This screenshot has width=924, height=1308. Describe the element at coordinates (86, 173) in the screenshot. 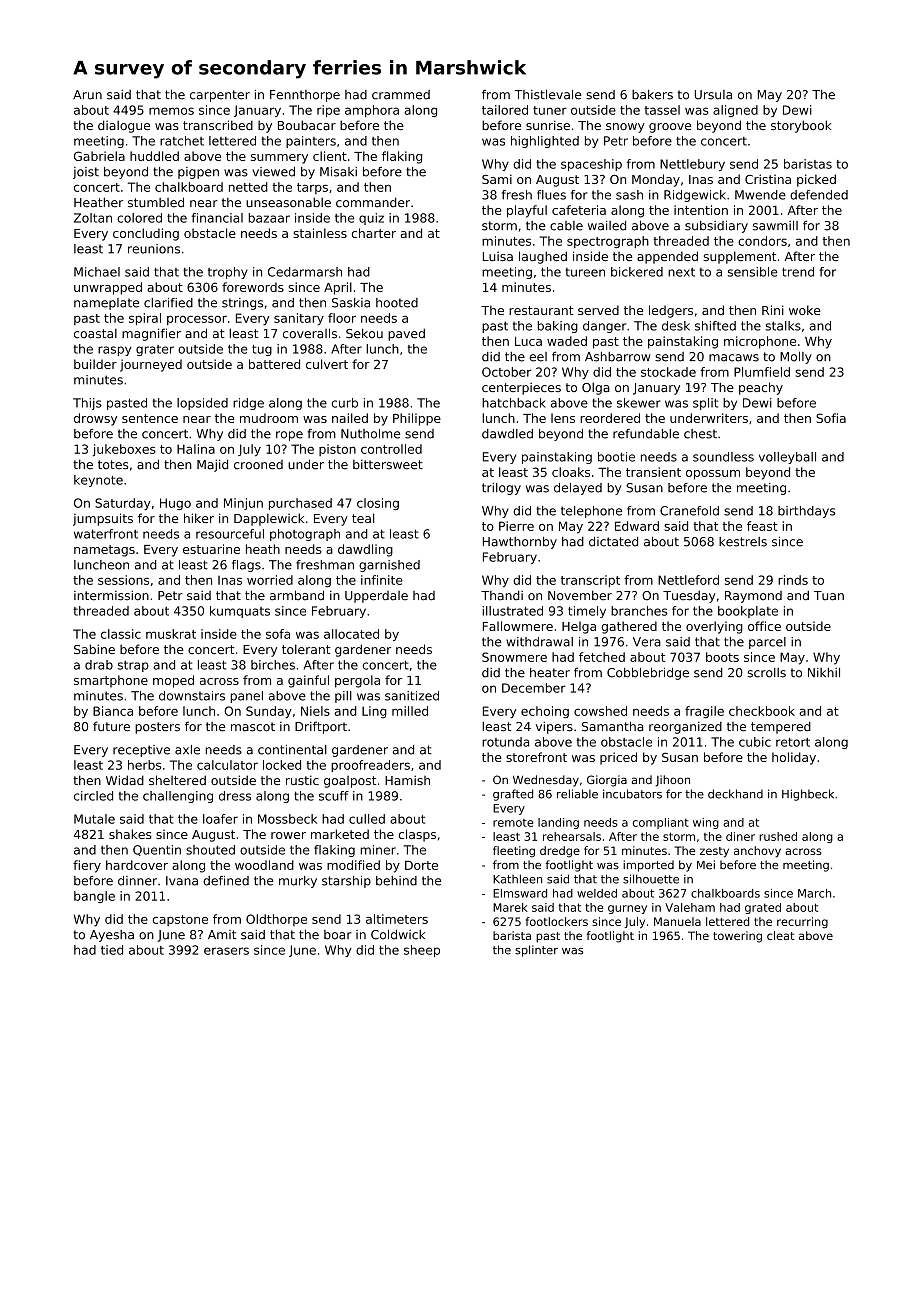

I see `joist` at that location.
